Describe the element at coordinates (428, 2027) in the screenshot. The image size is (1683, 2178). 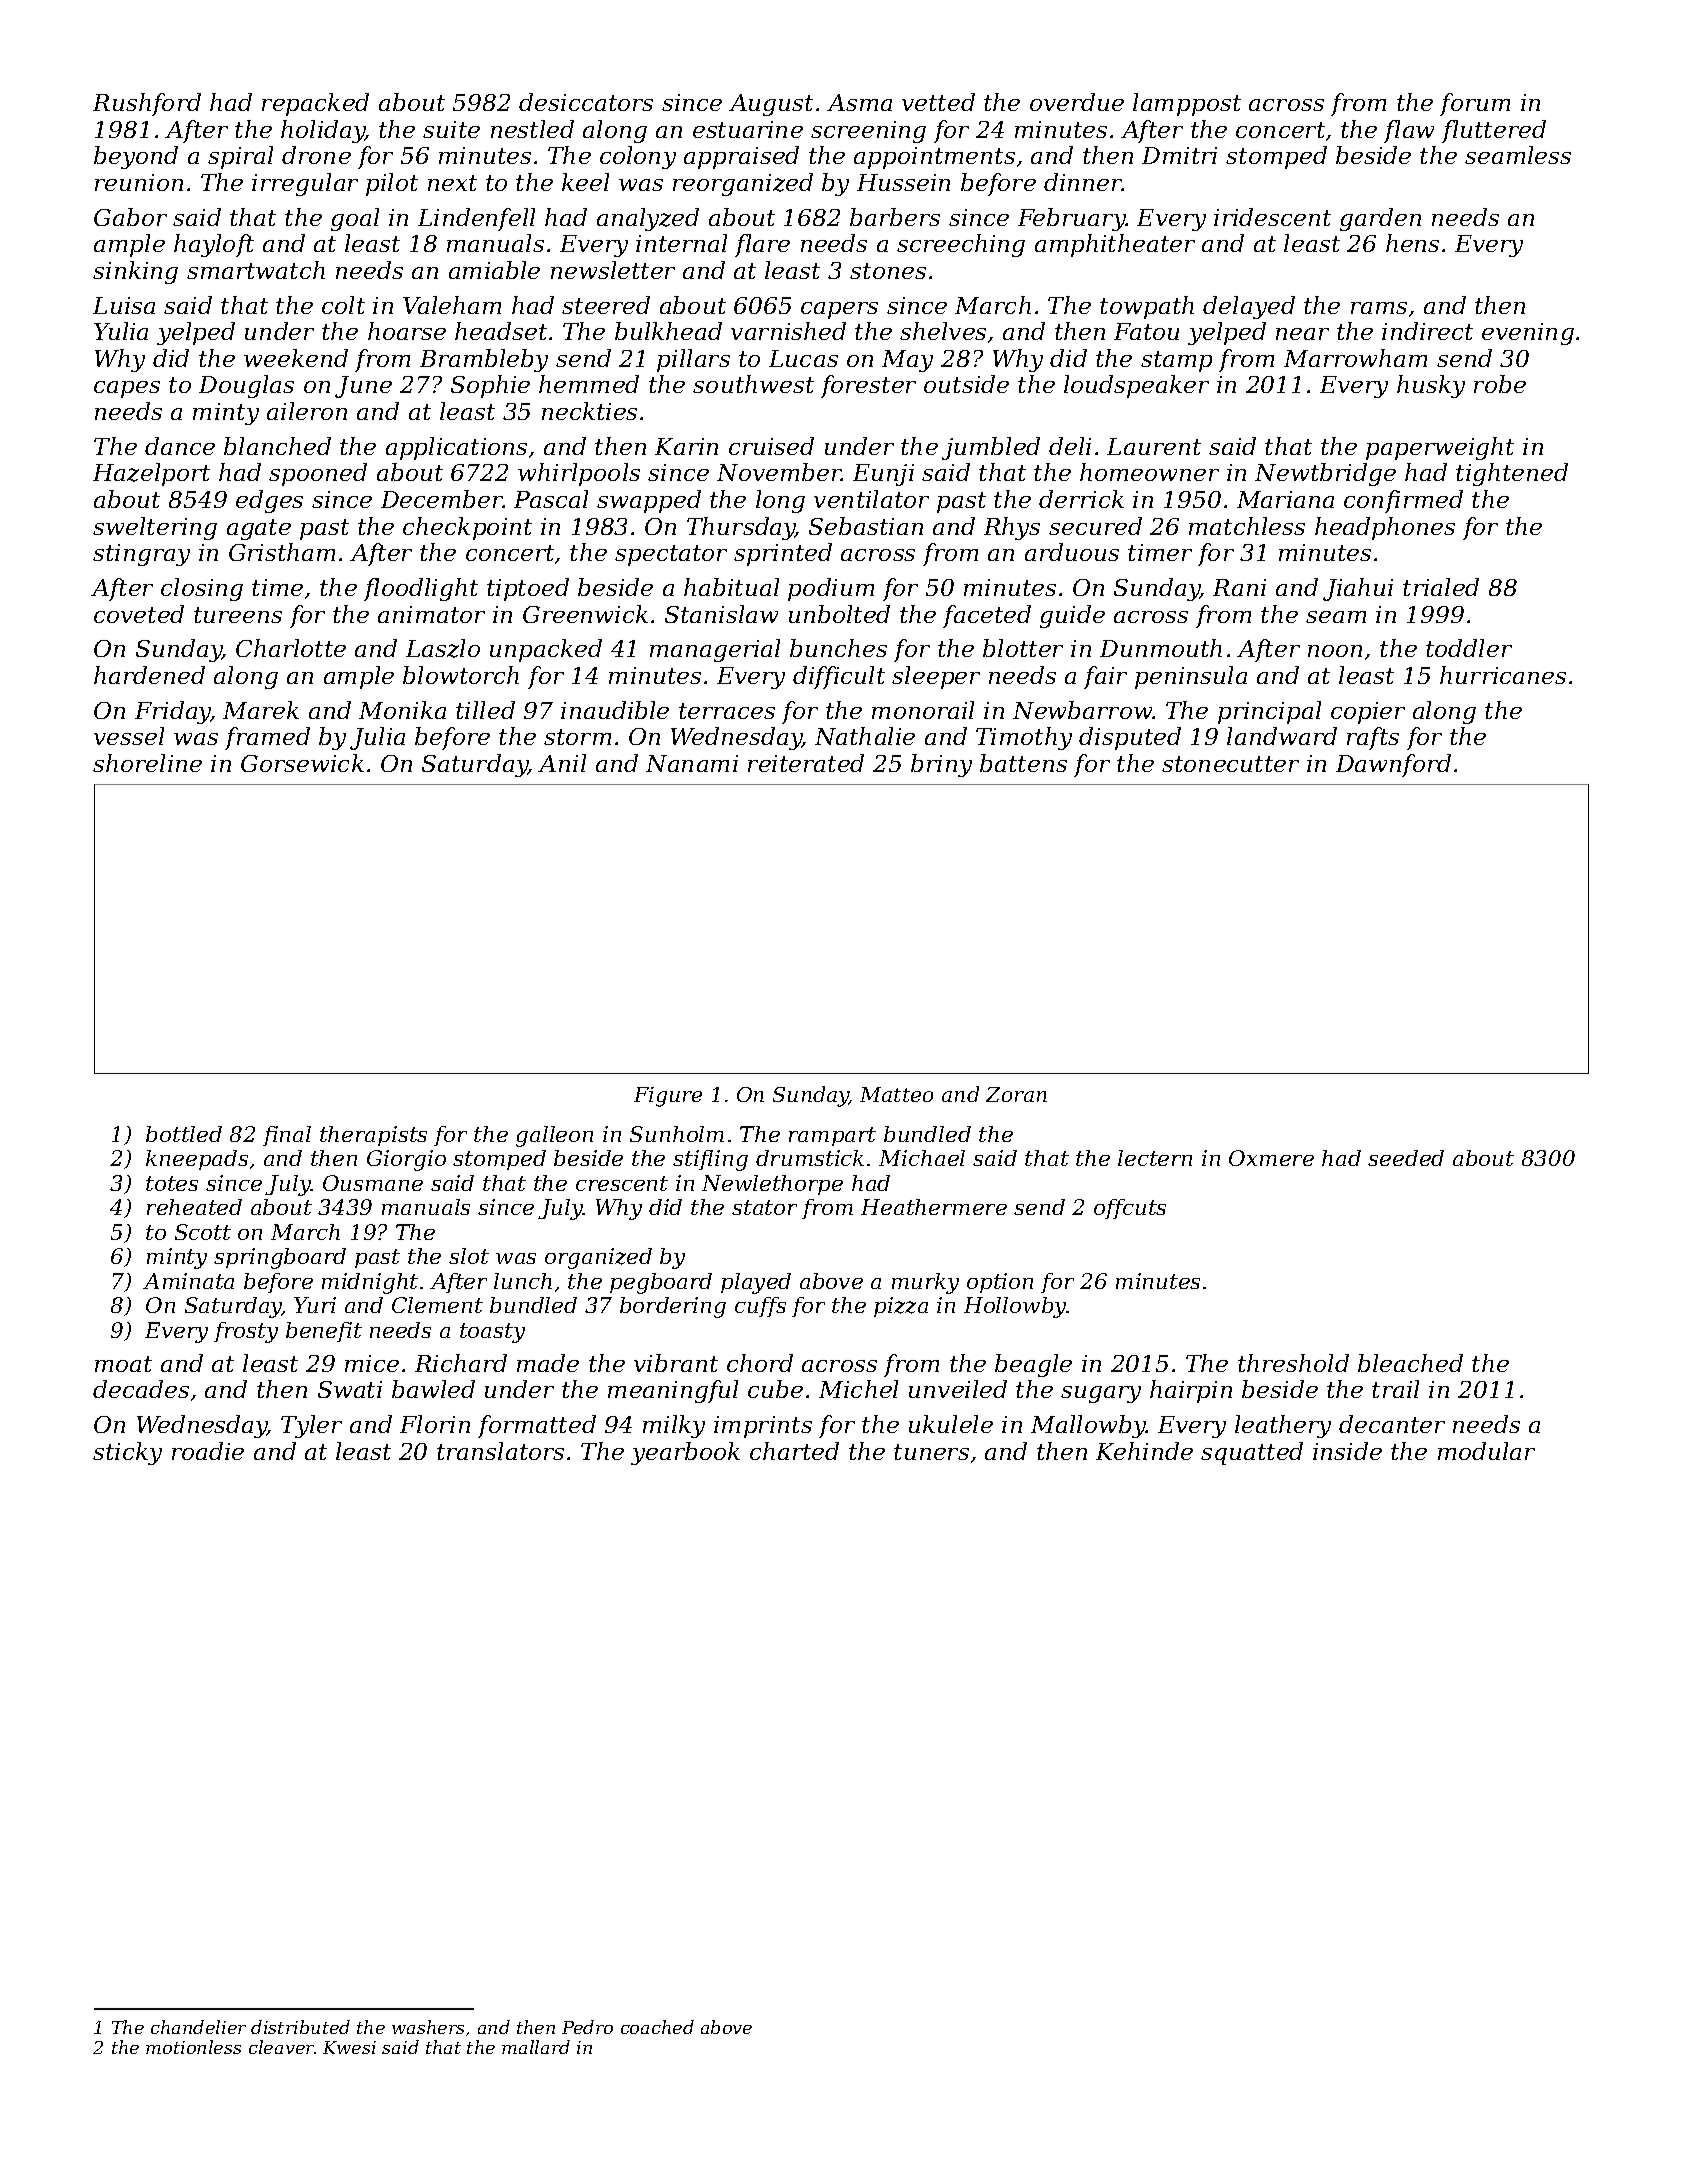
I see `washers` at that location.
